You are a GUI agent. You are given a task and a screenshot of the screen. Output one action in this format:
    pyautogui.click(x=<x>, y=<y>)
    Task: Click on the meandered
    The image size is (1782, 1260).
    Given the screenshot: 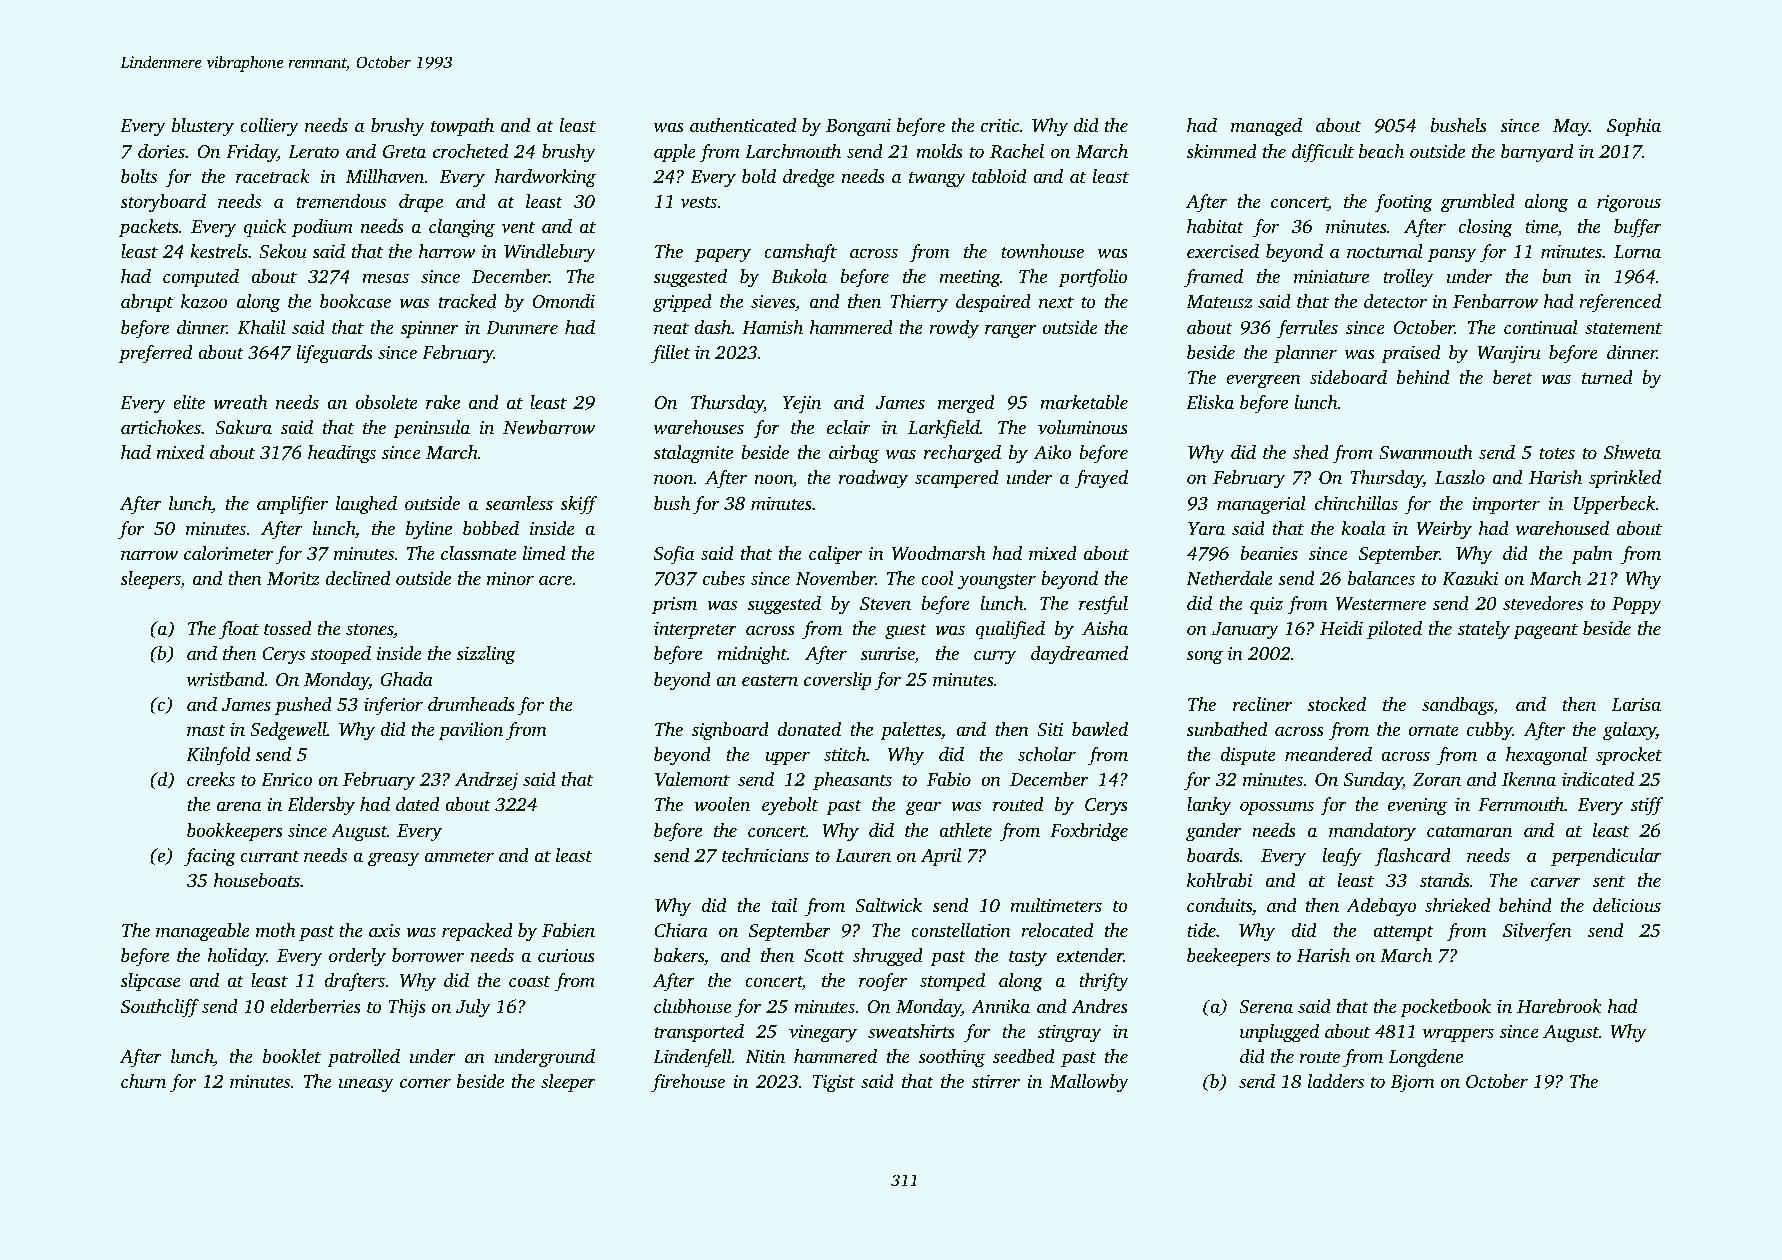 What is the action you would take?
    pyautogui.click(x=1328, y=754)
